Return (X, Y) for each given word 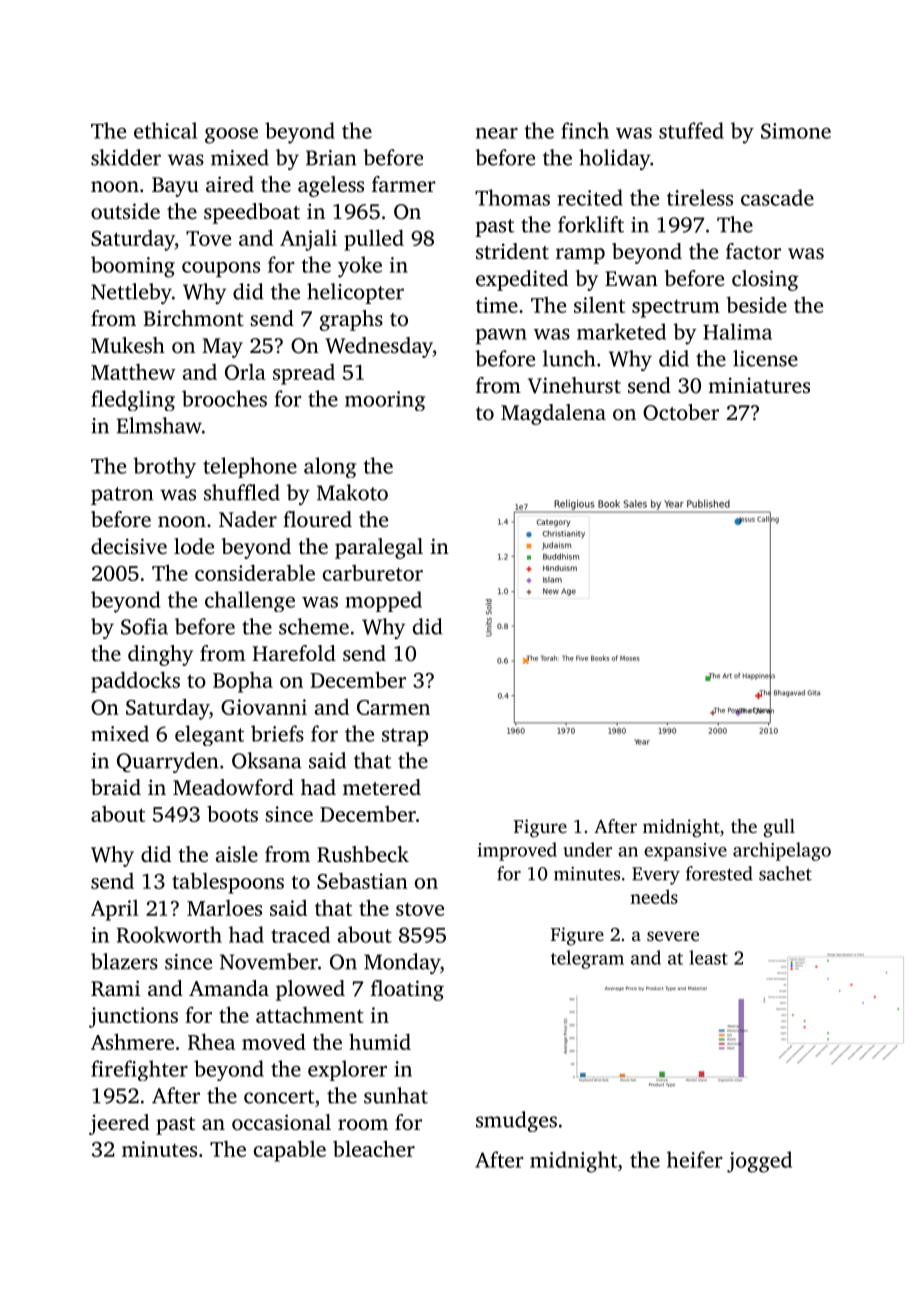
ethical (165, 130)
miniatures (759, 385)
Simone (796, 131)
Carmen (393, 707)
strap (405, 737)
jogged (759, 1162)
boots (232, 813)
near (497, 133)
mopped (383, 601)
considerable (255, 572)
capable (290, 1151)
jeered (119, 1124)
